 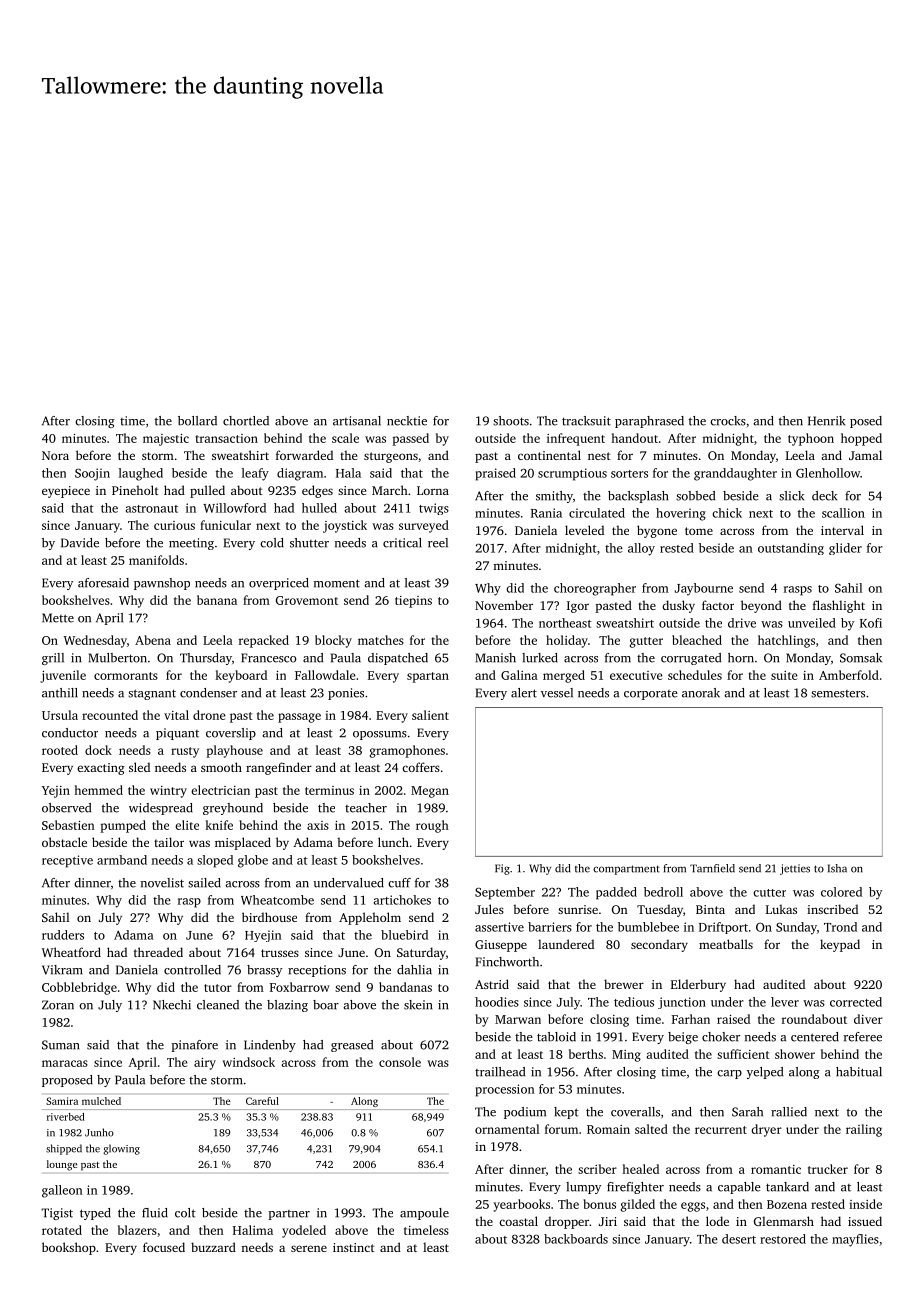 I want to click on focused, so click(x=164, y=1247).
